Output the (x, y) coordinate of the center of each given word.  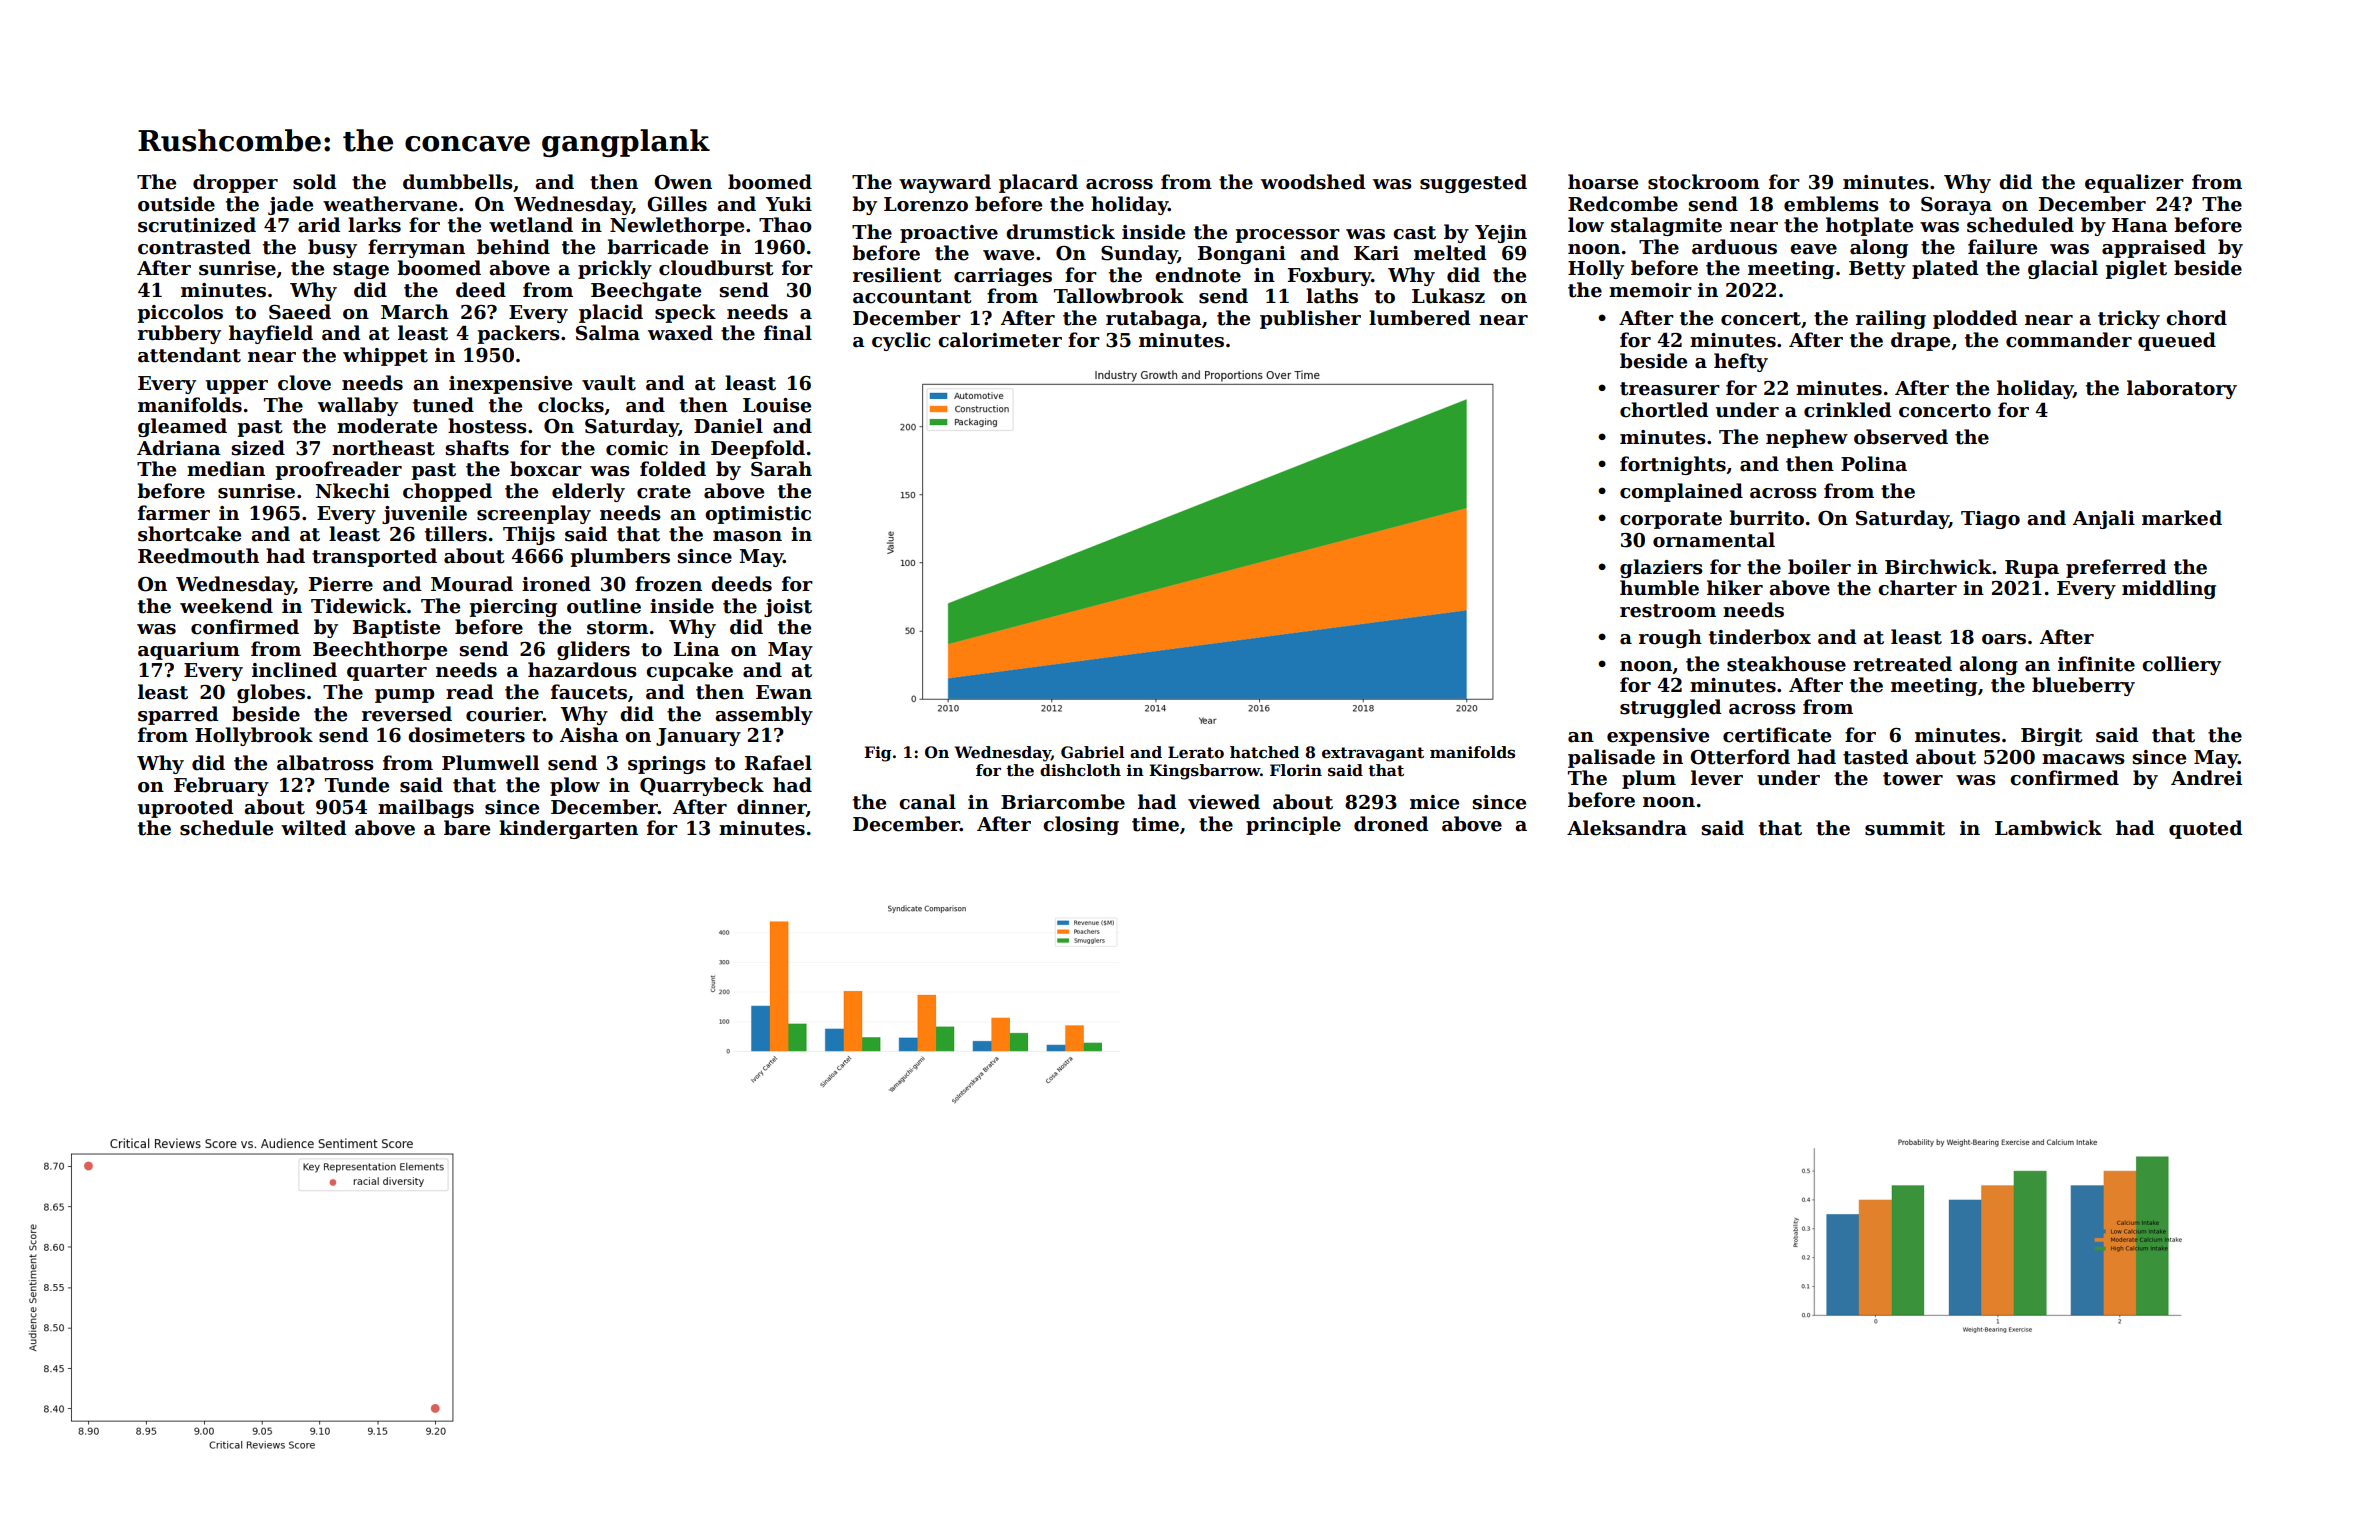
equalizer (2134, 183)
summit (1905, 828)
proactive (949, 234)
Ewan (784, 692)
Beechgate (646, 291)
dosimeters (466, 735)
